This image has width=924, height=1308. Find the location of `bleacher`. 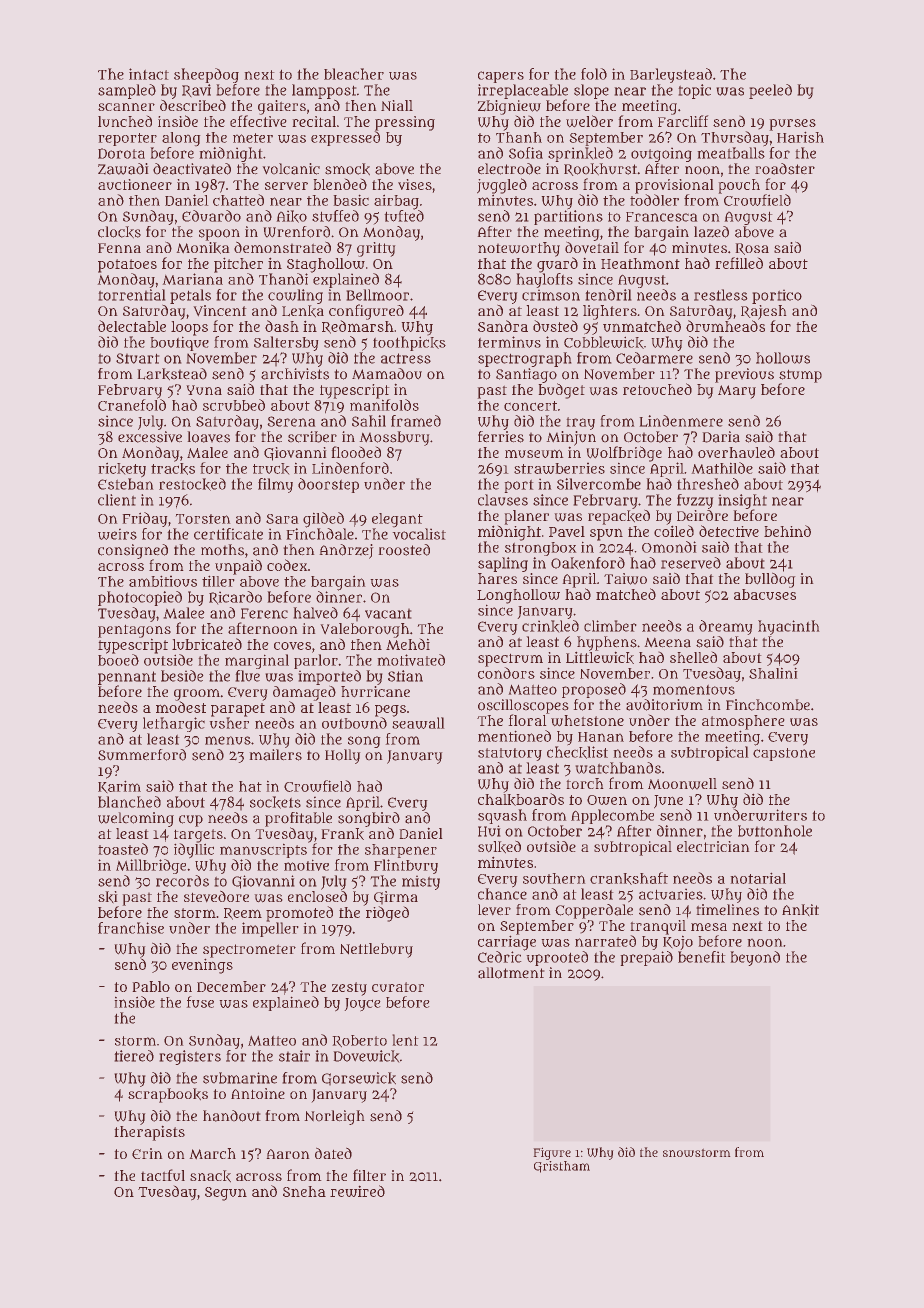

bleacher is located at coordinates (354, 74).
